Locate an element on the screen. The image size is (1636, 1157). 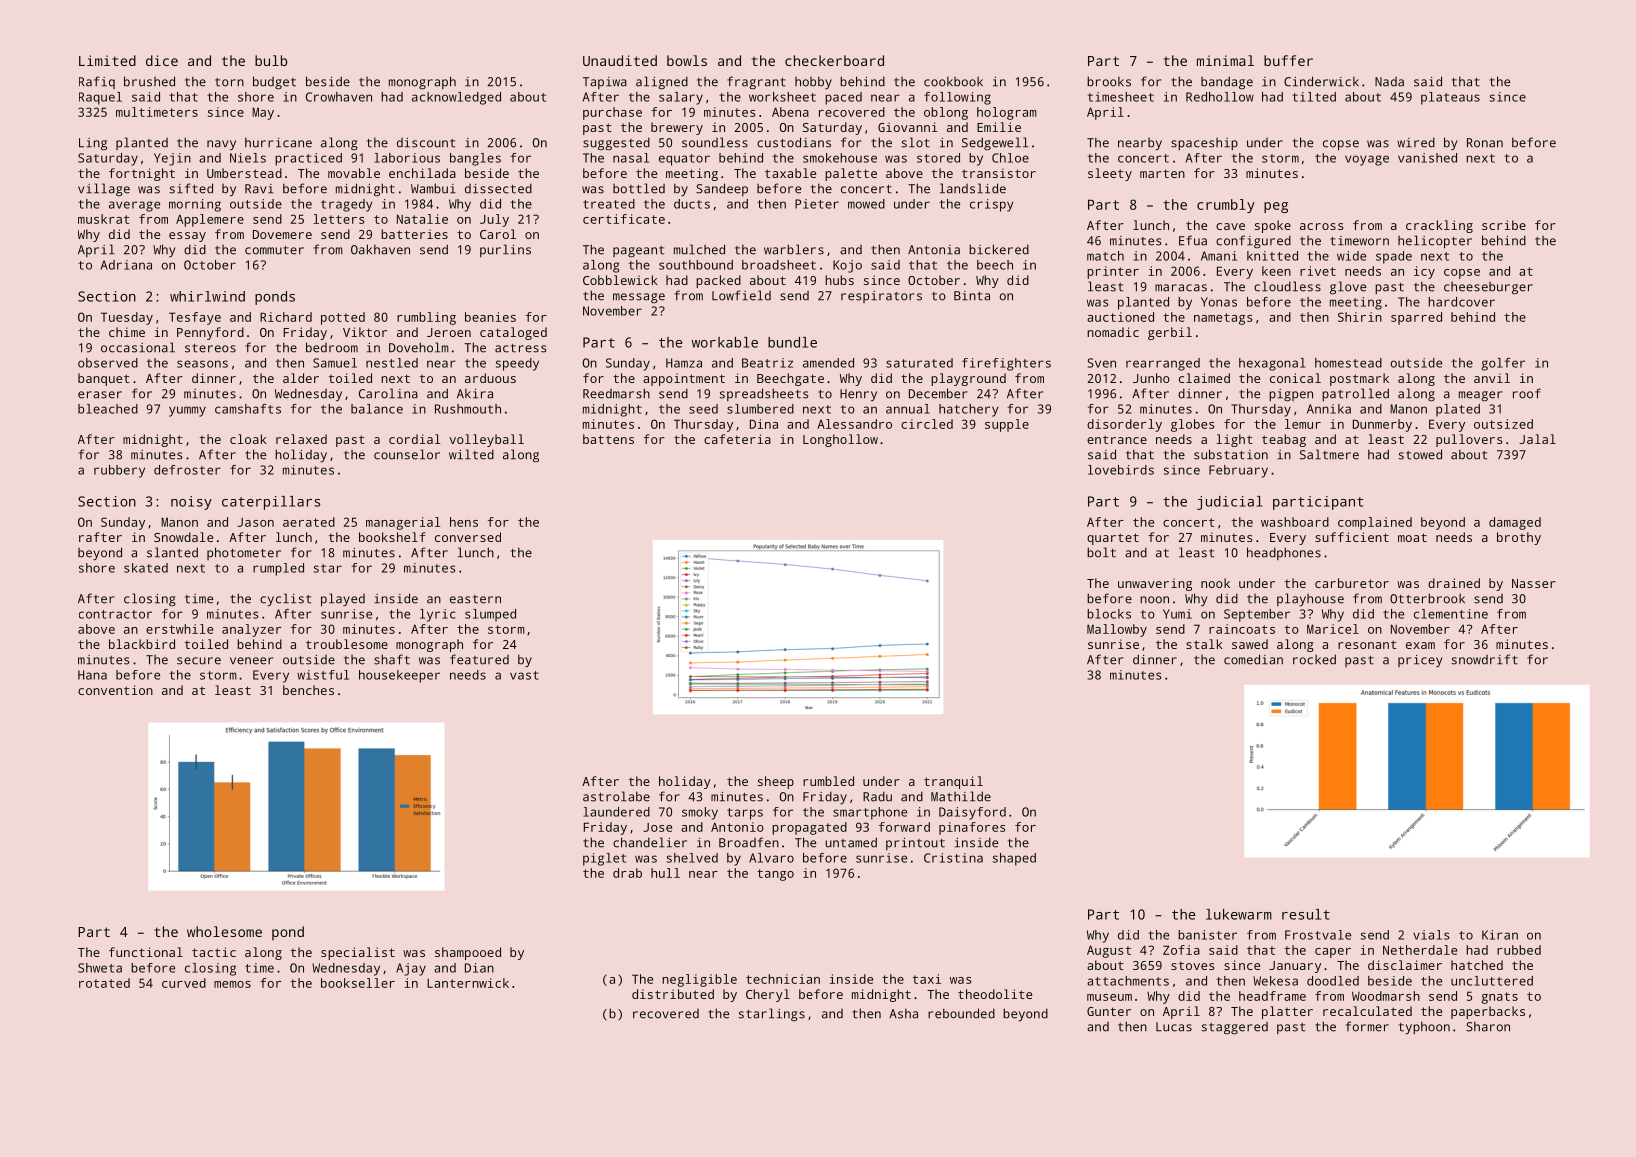
marten is located at coordinates (1162, 173).
